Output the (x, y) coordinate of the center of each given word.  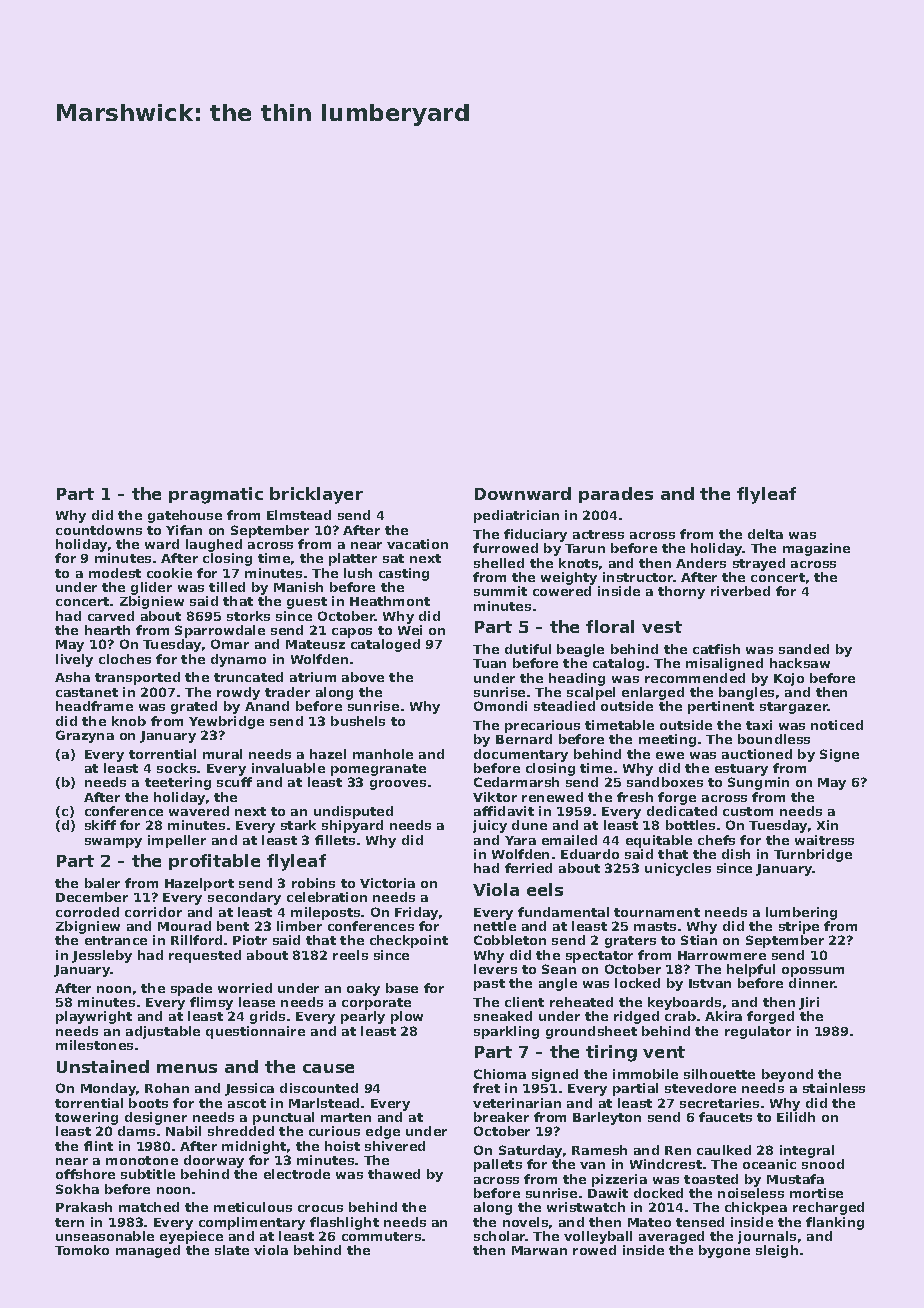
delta (765, 534)
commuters (381, 1236)
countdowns (99, 530)
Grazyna (85, 736)
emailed (569, 840)
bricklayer (316, 495)
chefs (716, 840)
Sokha (77, 1189)
